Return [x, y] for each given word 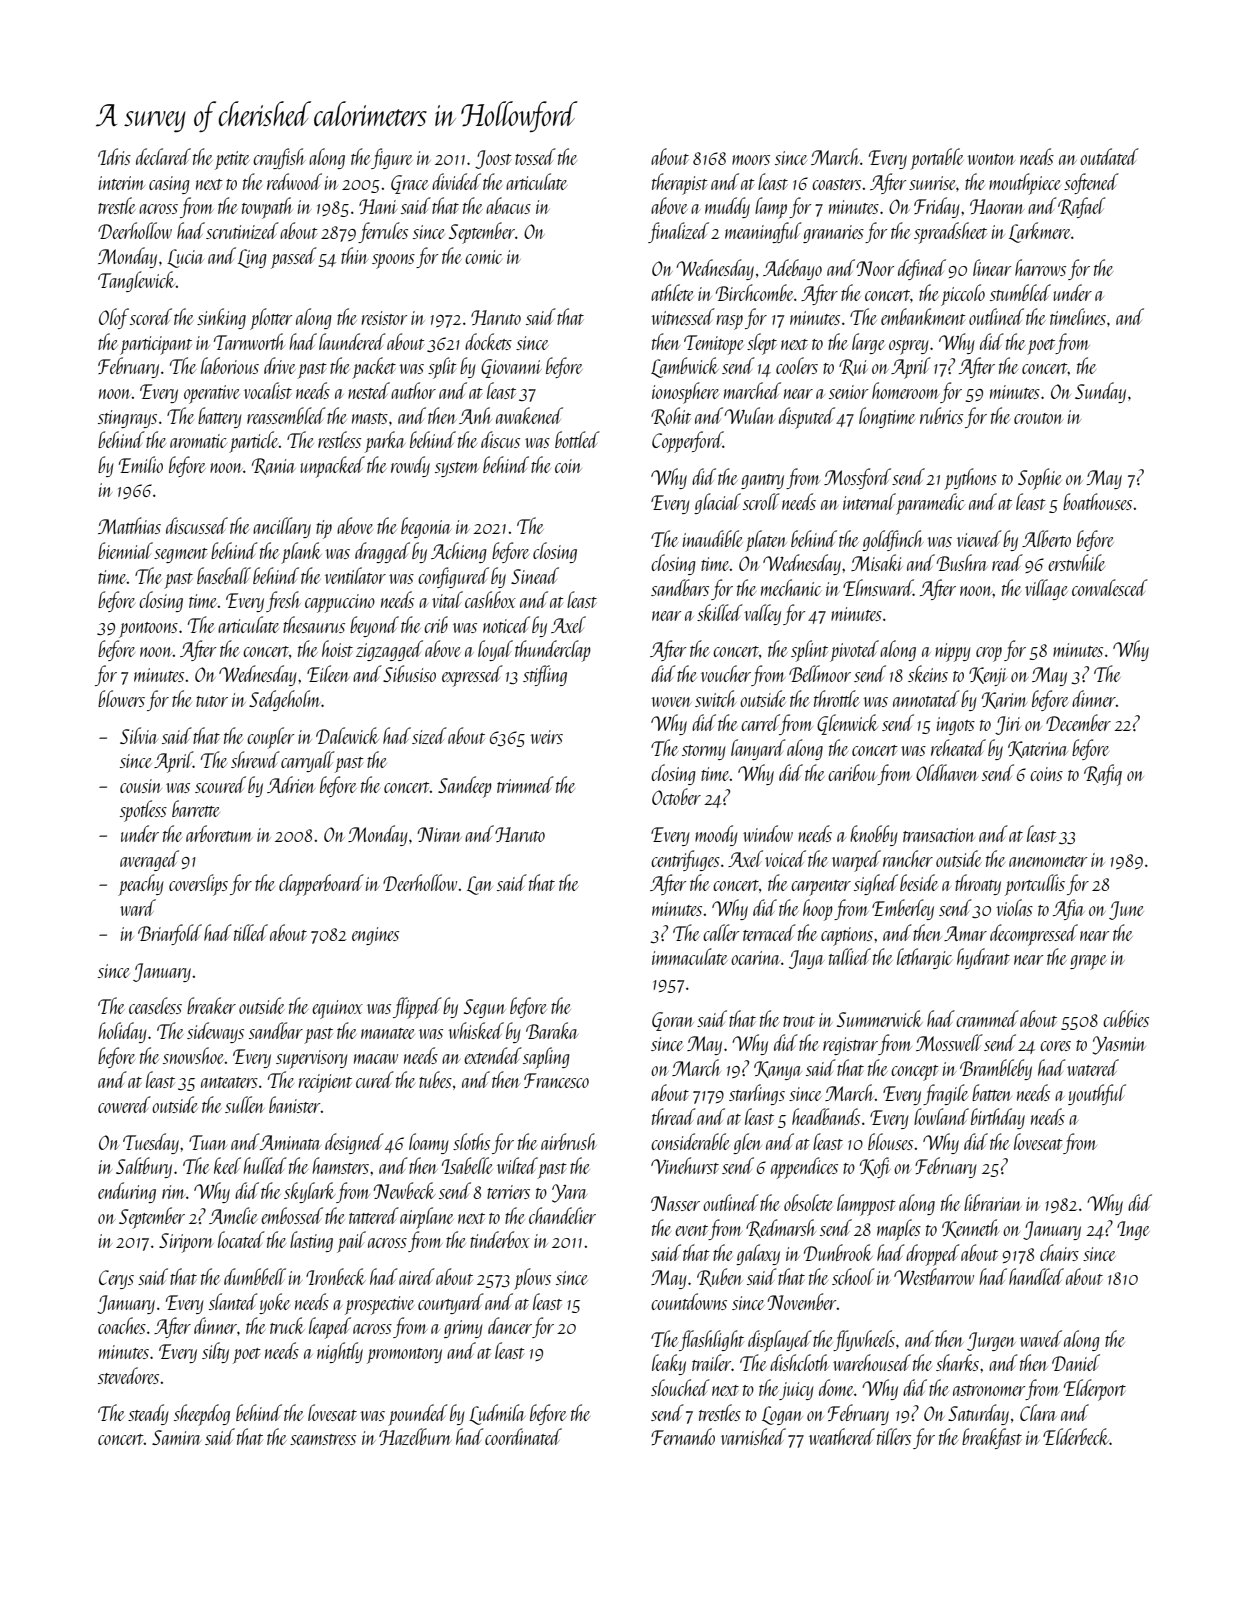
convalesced [1110, 587]
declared [163, 156]
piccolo [963, 295]
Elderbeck [1076, 1436]
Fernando [683, 1436]
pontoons [148, 630]
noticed [506, 624]
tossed [535, 156]
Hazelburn [415, 1436]
